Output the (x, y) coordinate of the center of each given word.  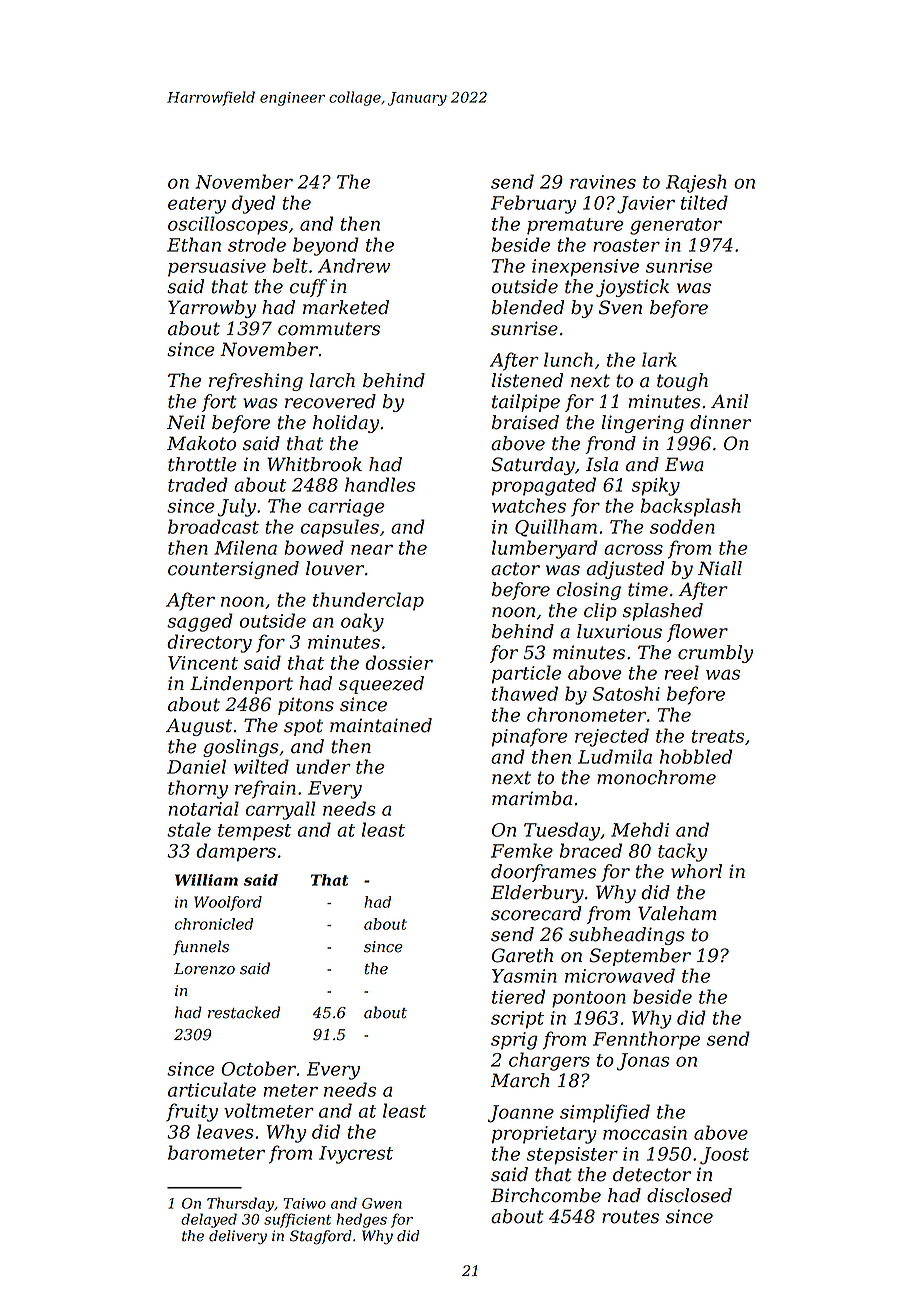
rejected (612, 737)
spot (303, 727)
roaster (626, 245)
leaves (225, 1131)
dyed (253, 204)
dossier (399, 662)
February (533, 204)
